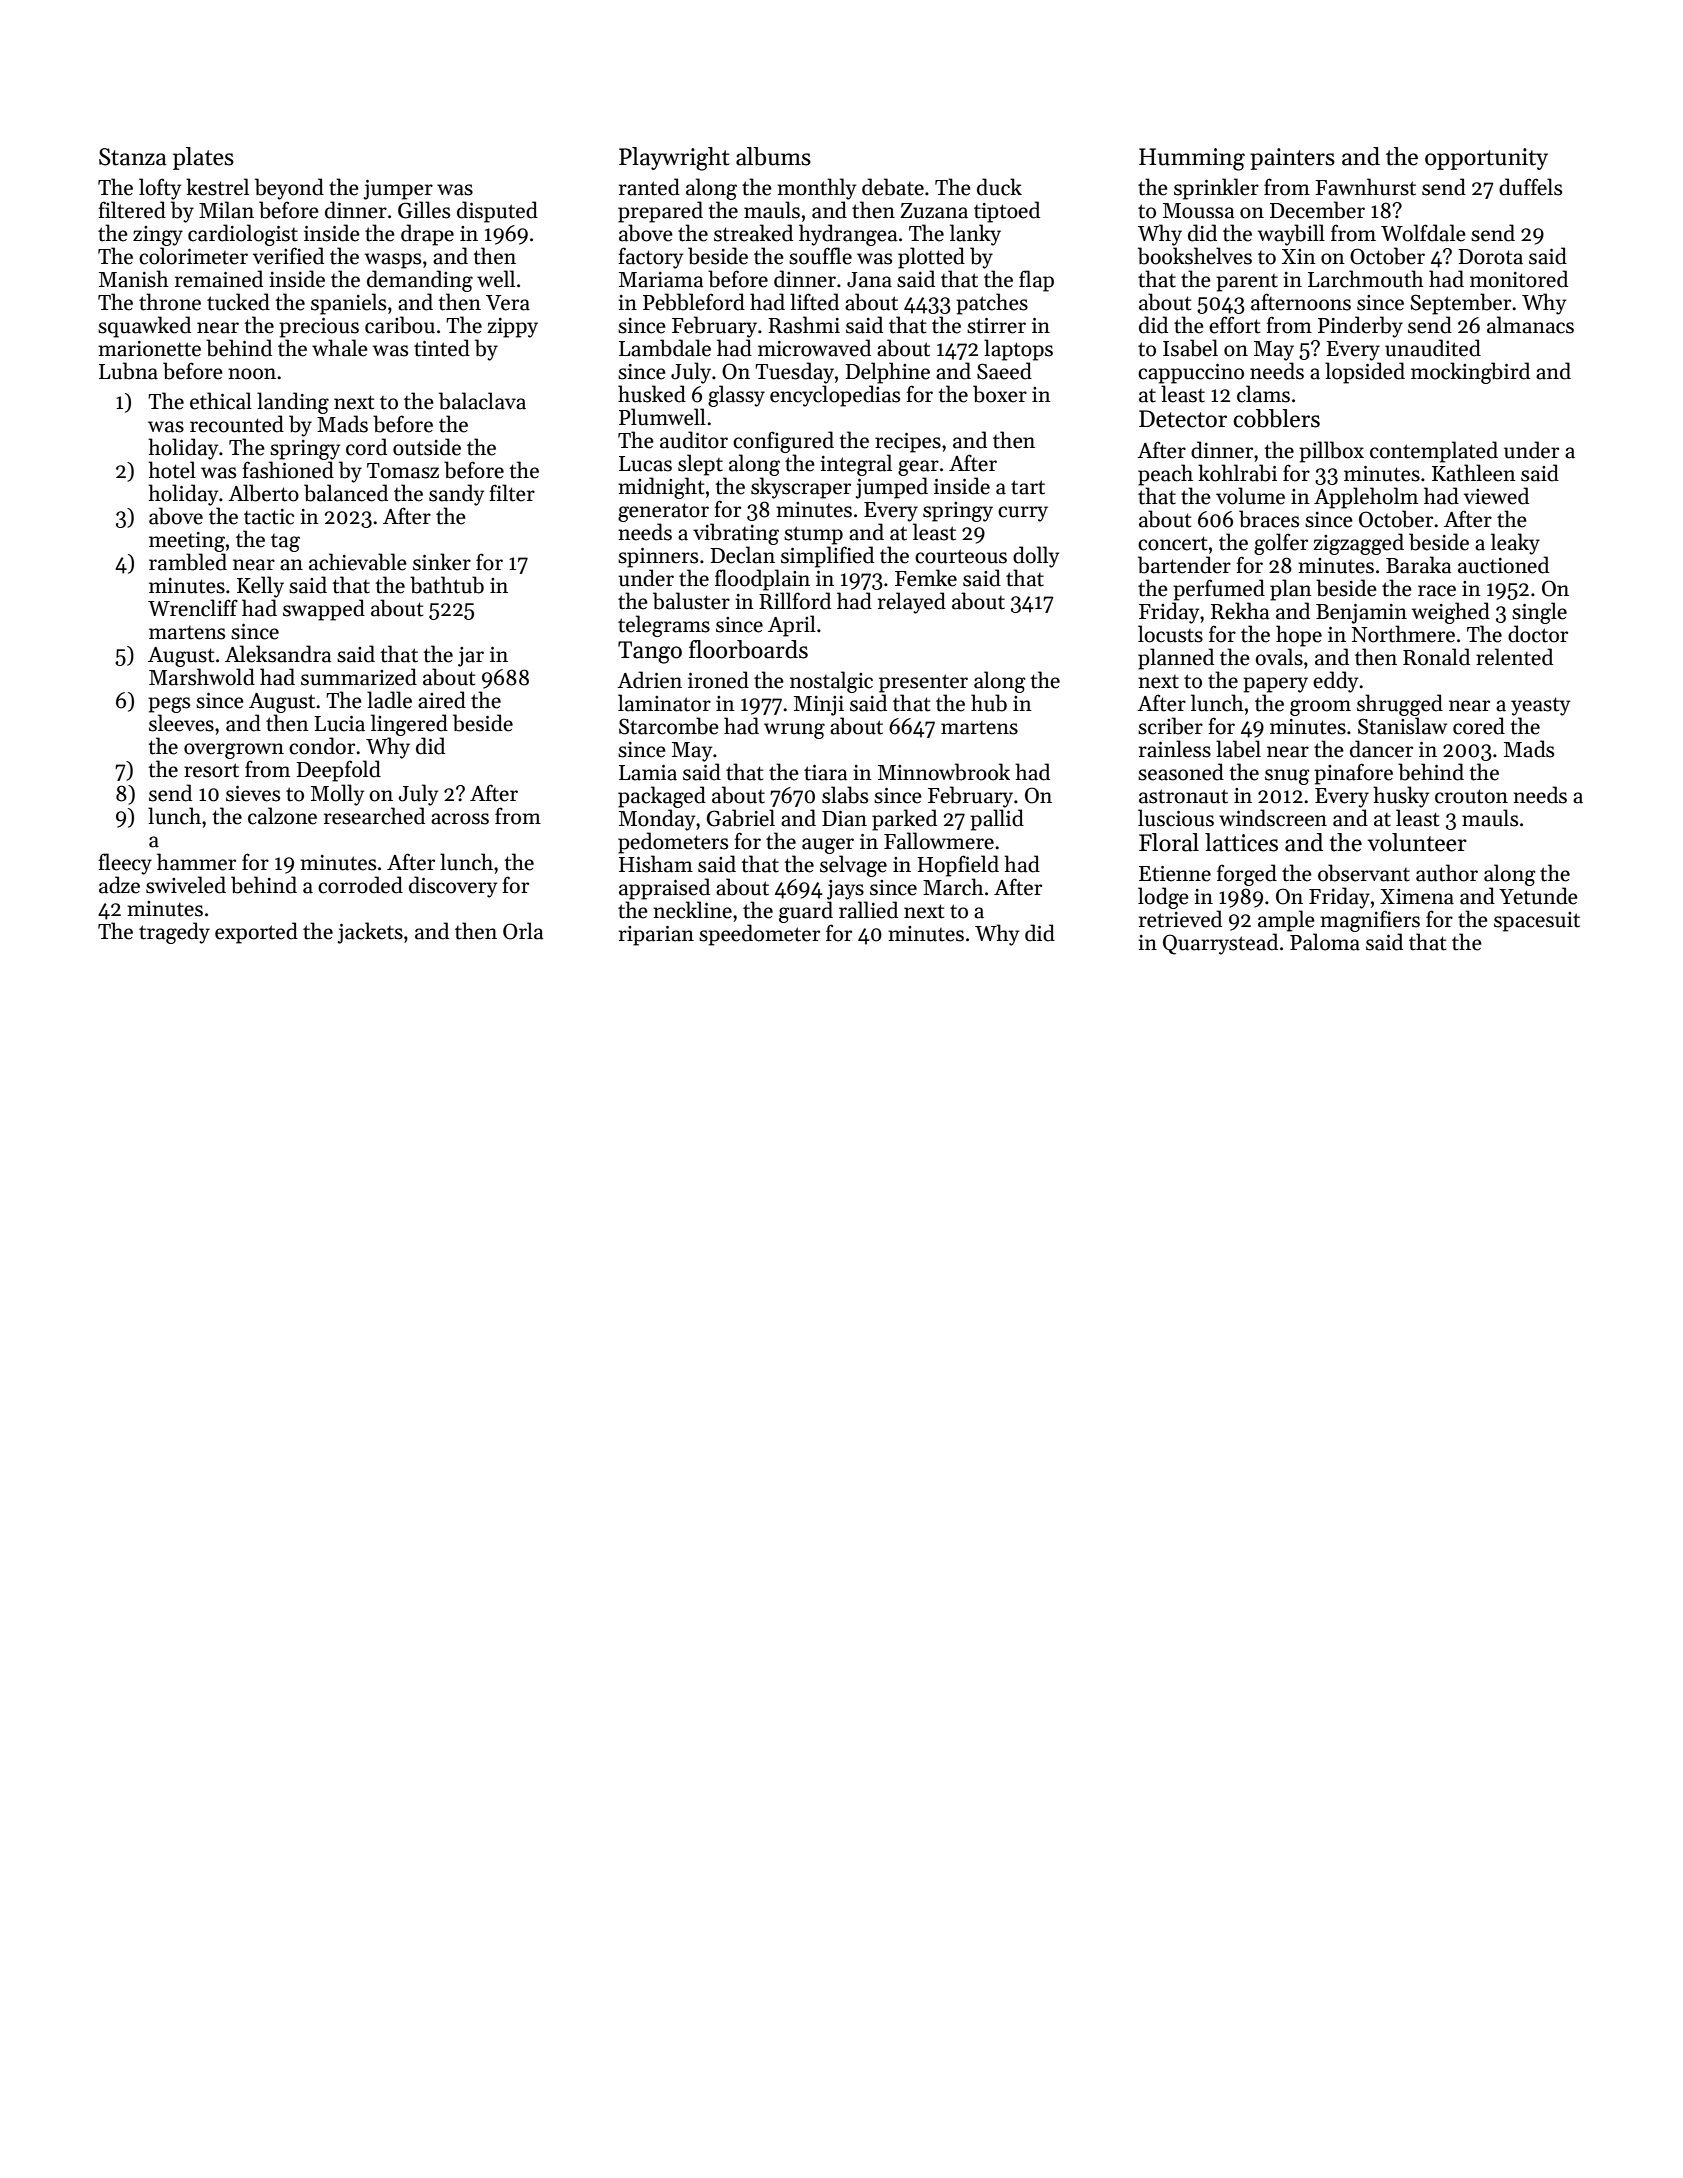  What do you see at coordinates (1234, 325) in the image?
I see `effort` at bounding box center [1234, 325].
